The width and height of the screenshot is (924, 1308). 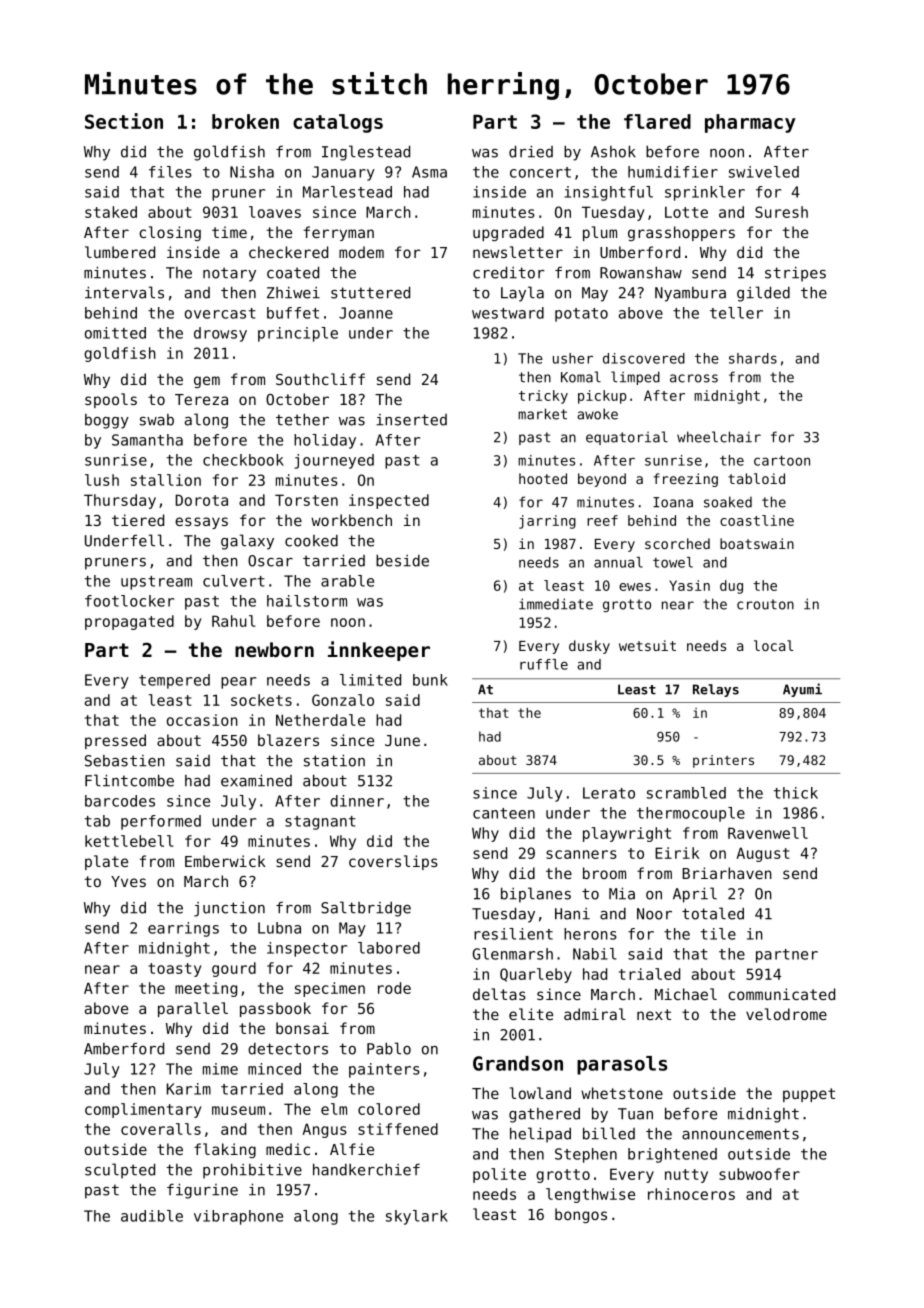 What do you see at coordinates (411, 420) in the screenshot?
I see `inserted` at bounding box center [411, 420].
